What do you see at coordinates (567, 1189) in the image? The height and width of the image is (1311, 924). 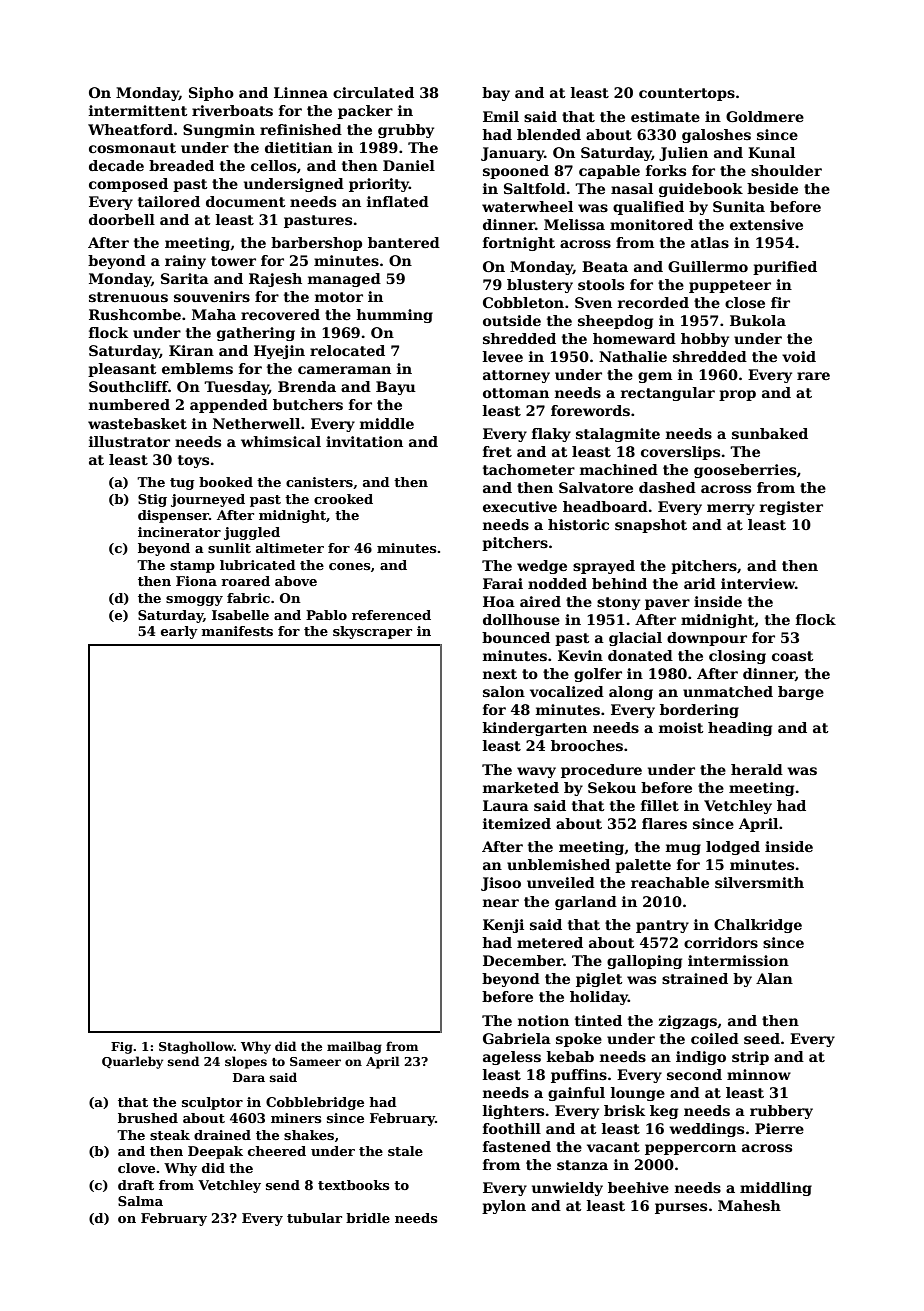 I see `unwieldy` at bounding box center [567, 1189].
